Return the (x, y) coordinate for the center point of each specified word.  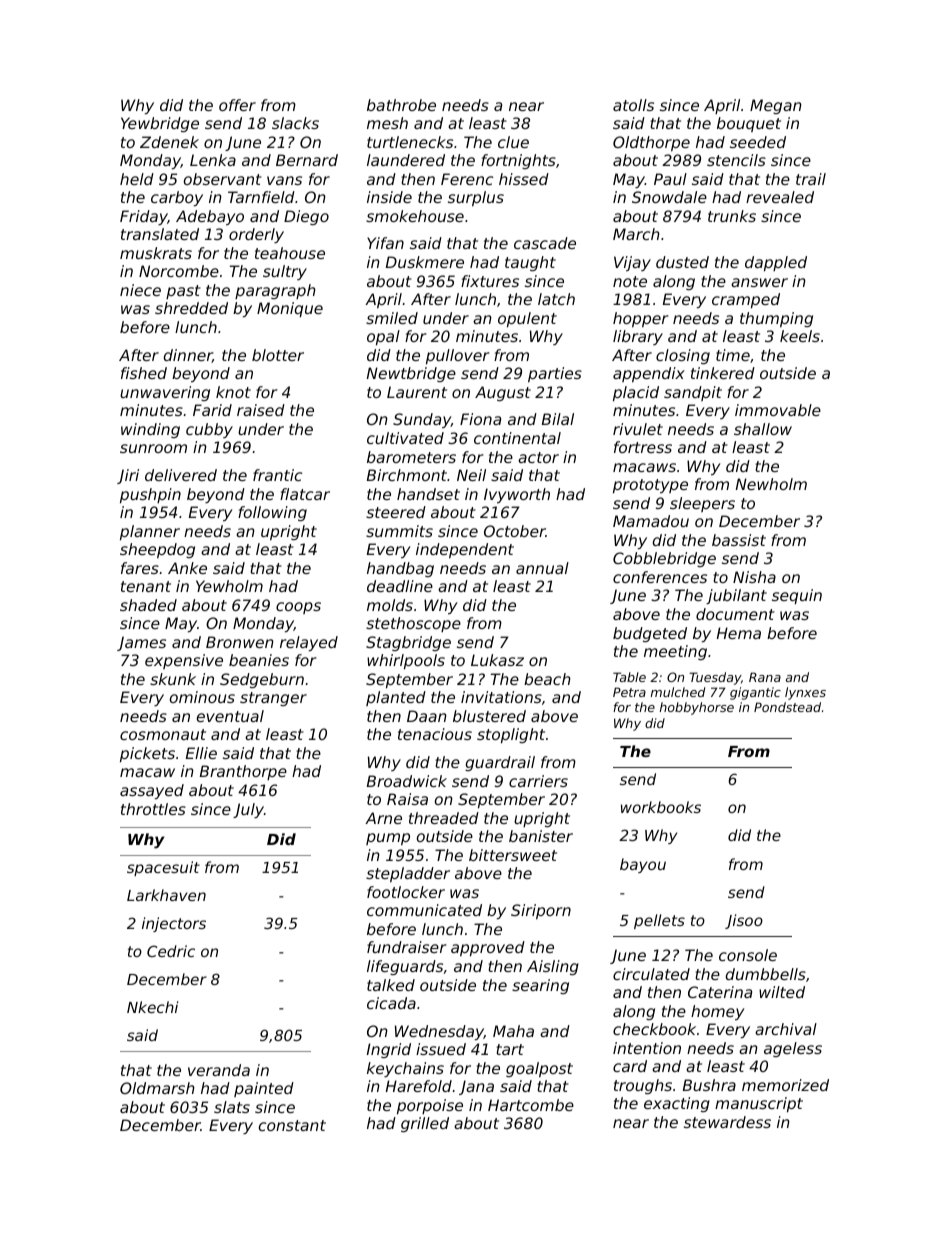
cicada (391, 1003)
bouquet (749, 124)
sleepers (702, 504)
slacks (295, 123)
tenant (146, 586)
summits (399, 531)
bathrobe (401, 105)
